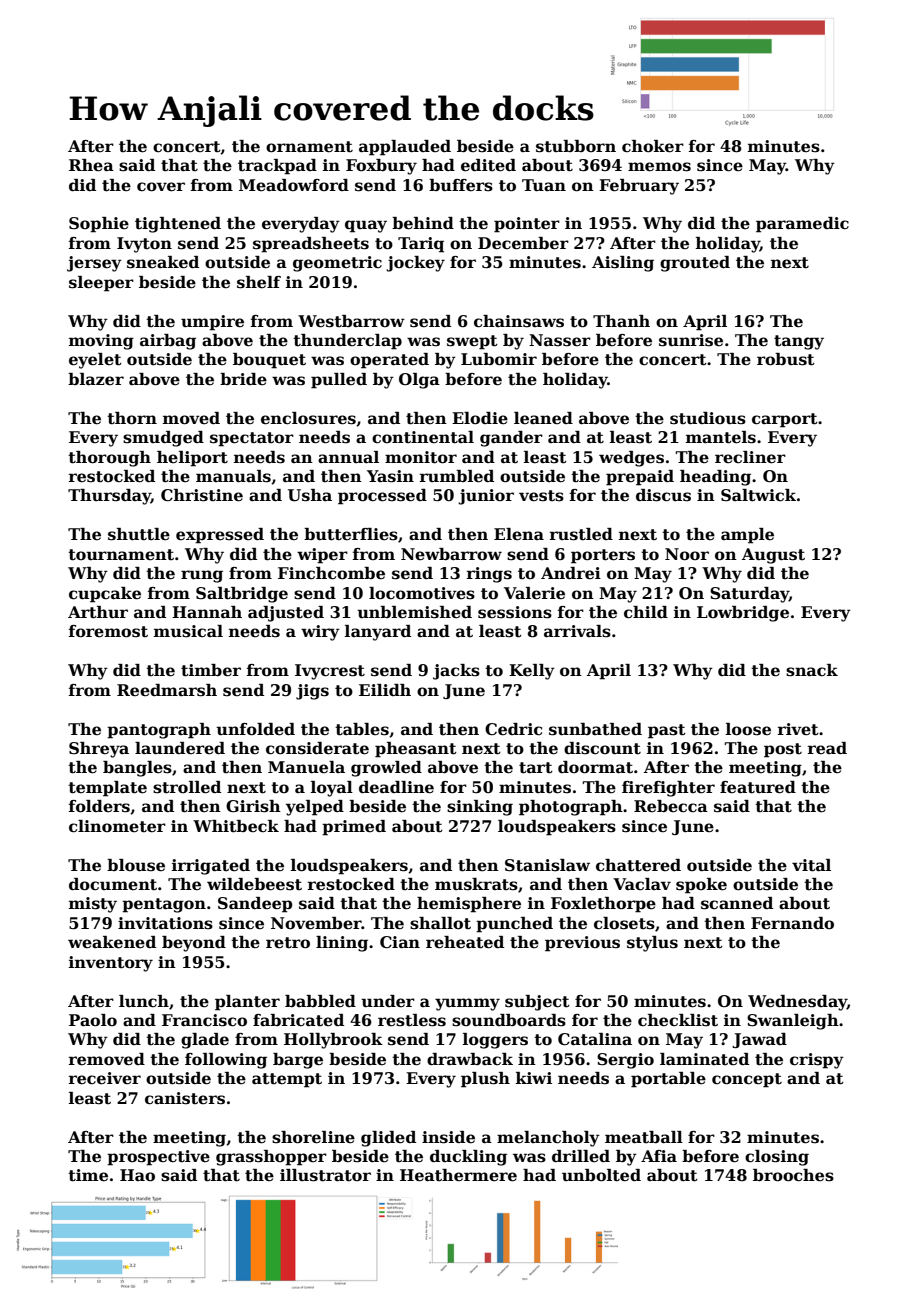 This document has width=924, height=1308. I want to click on heliport, so click(192, 459).
